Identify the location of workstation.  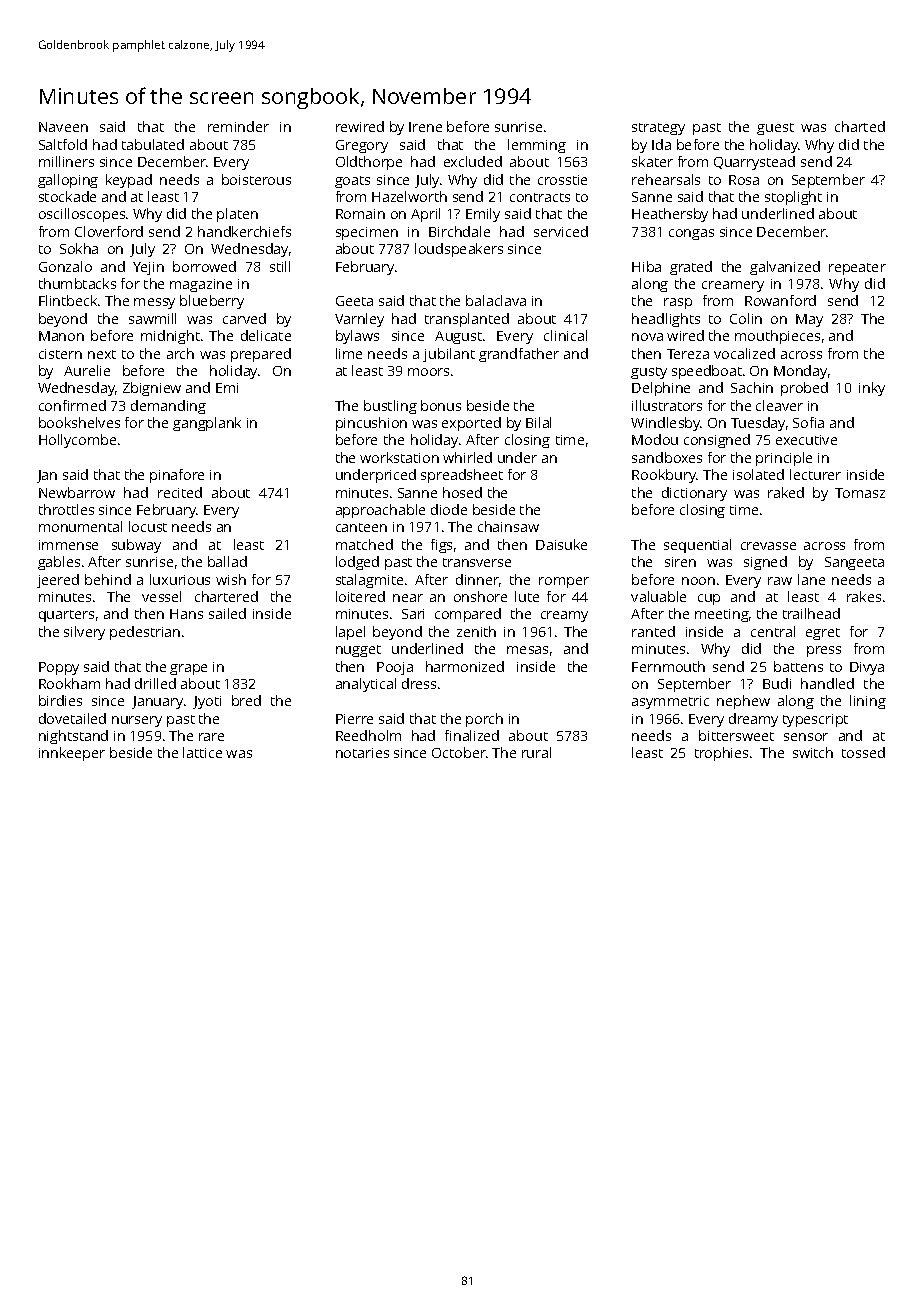
(399, 457).
